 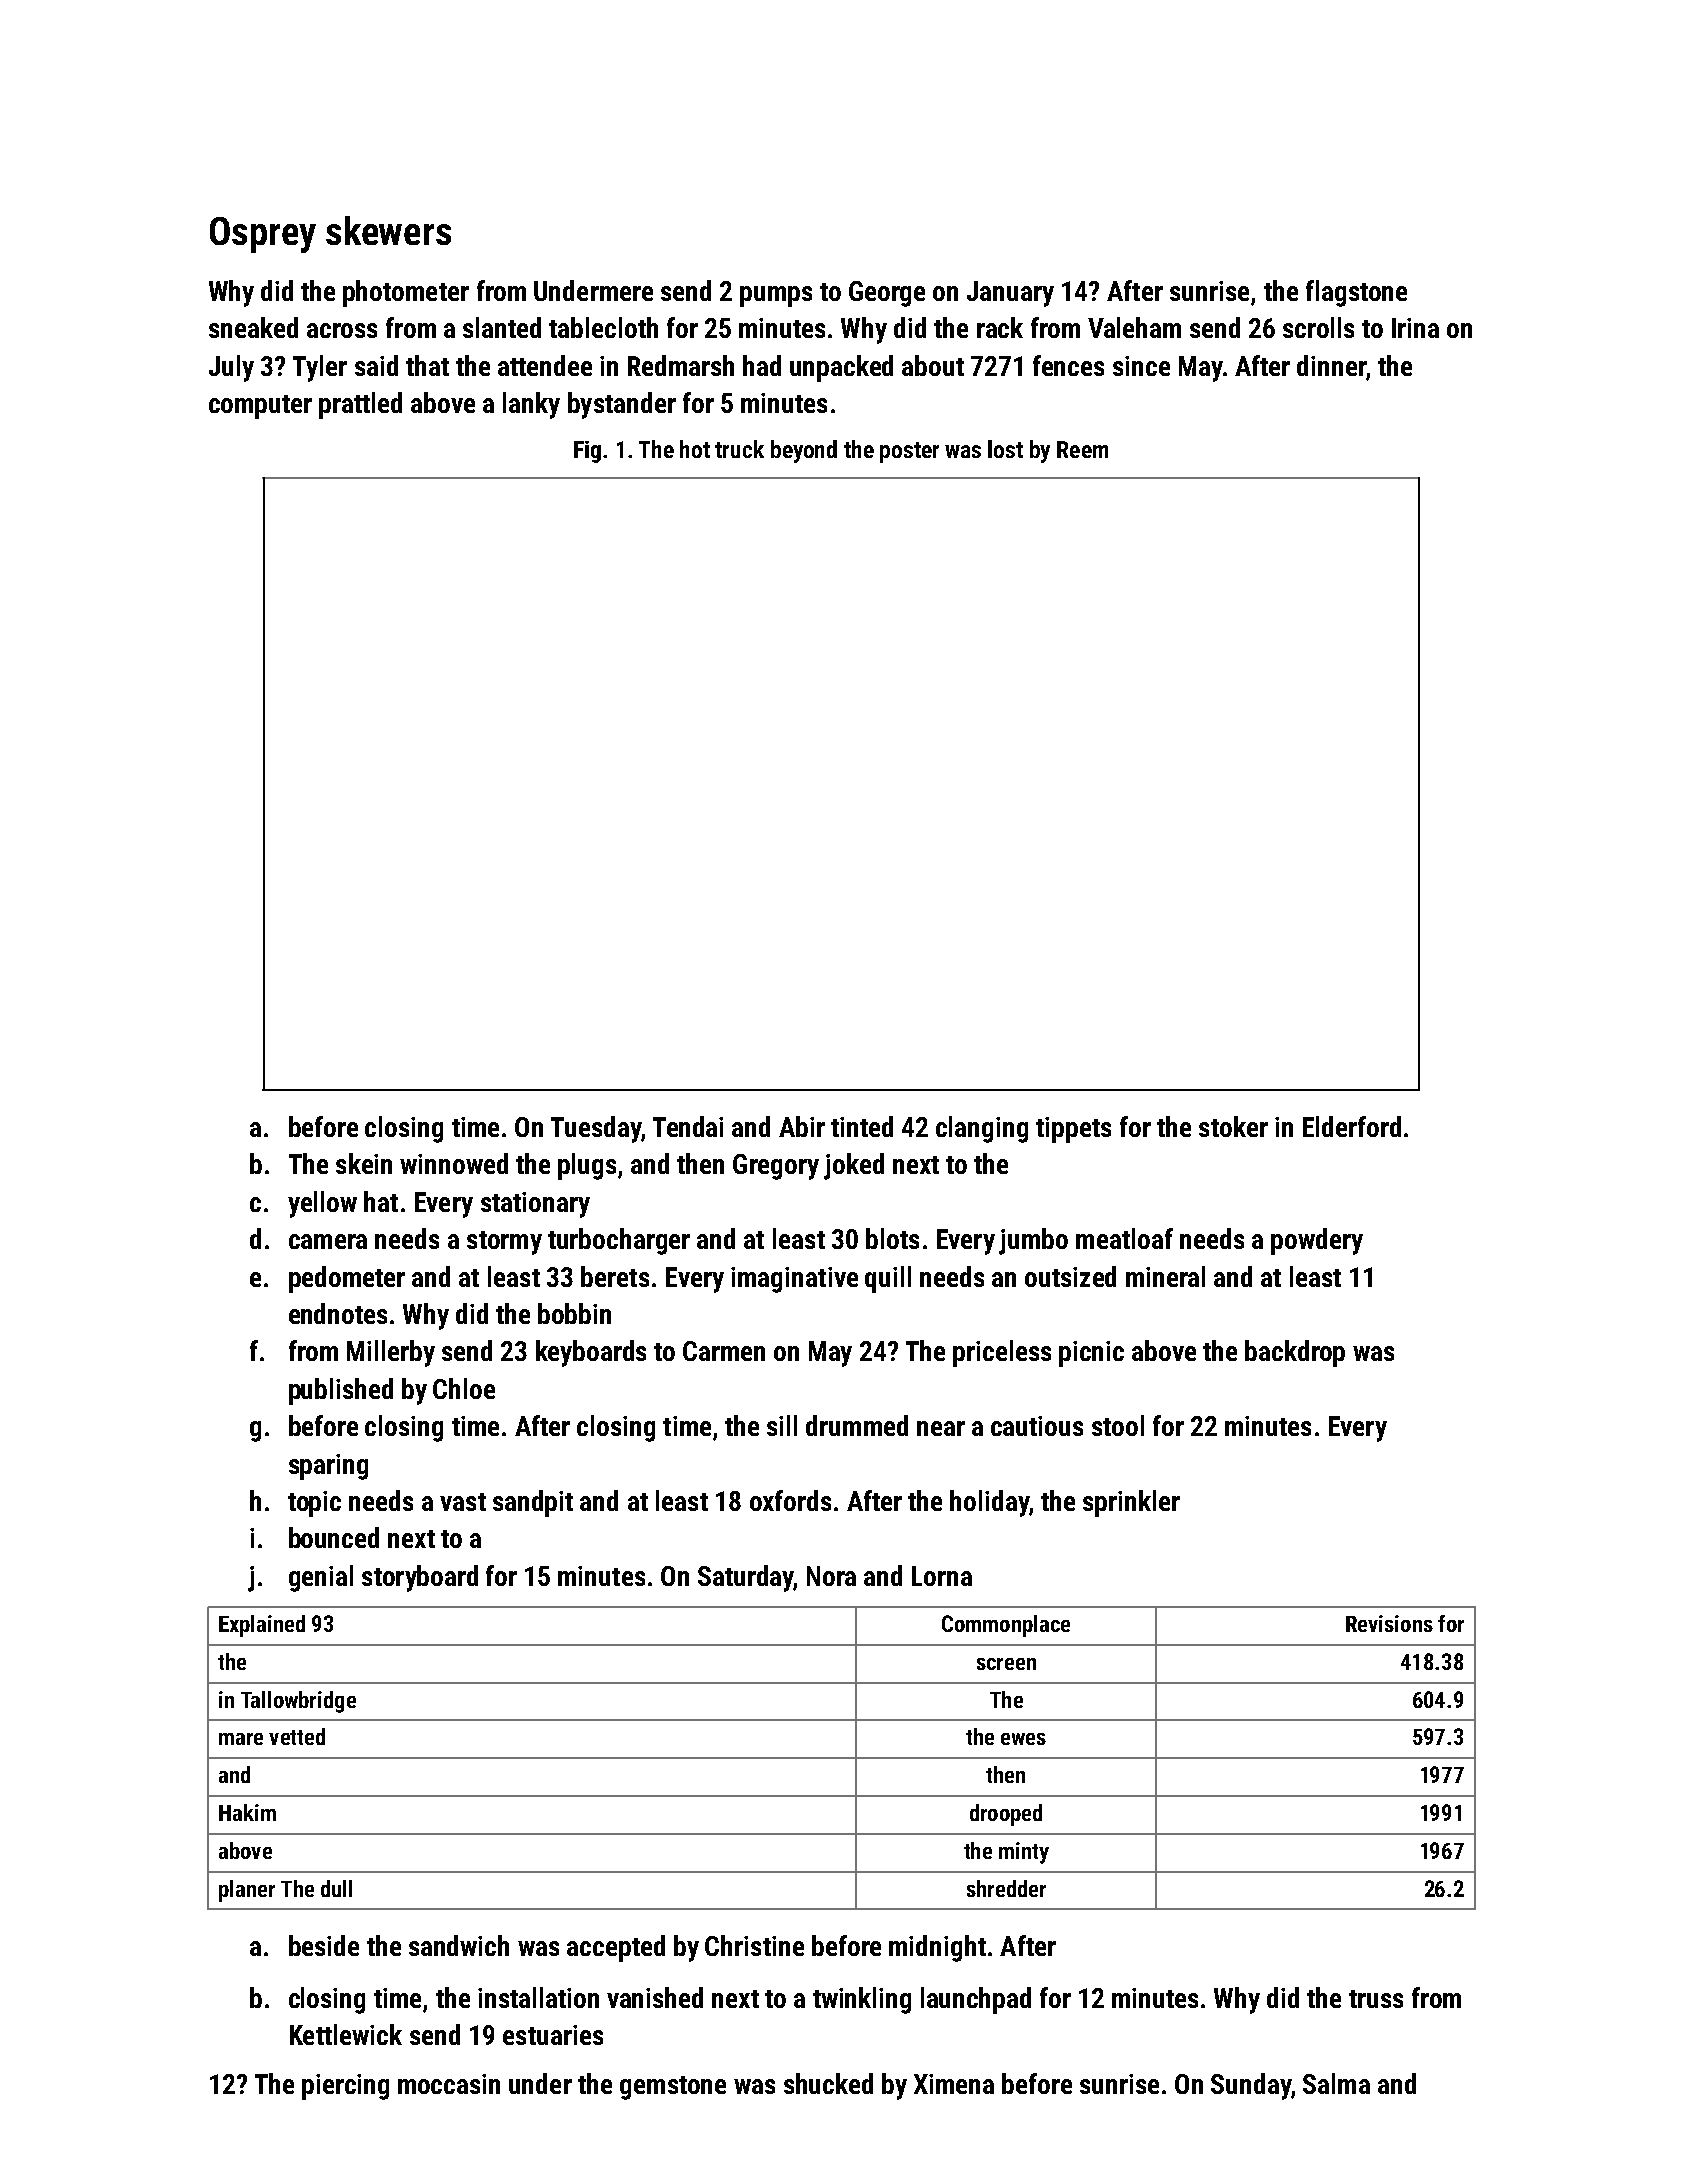 What do you see at coordinates (1356, 293) in the image?
I see `flagstone` at bounding box center [1356, 293].
